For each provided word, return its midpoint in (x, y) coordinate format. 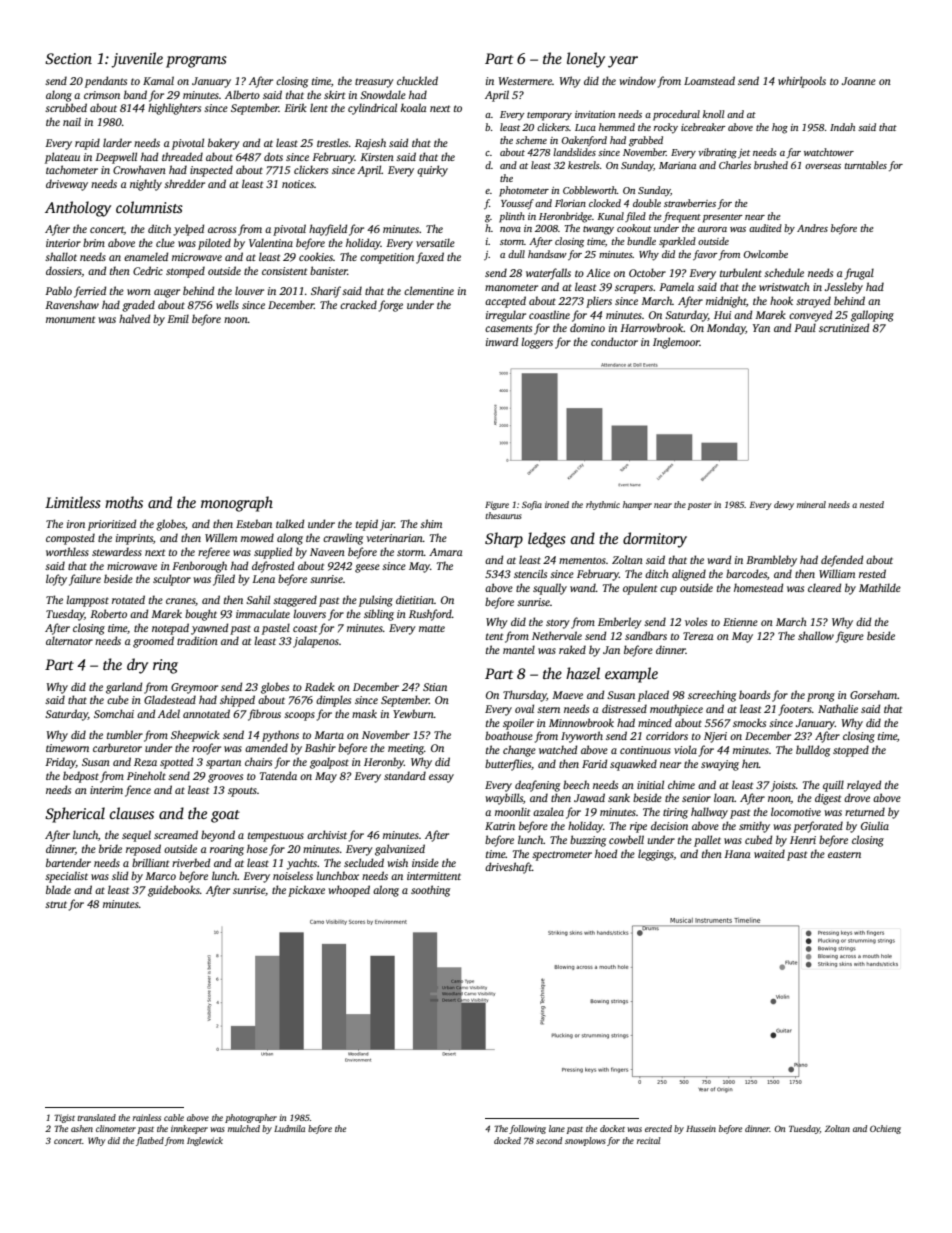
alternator (69, 640)
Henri (803, 840)
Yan (761, 328)
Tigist (64, 1118)
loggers (537, 343)
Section (68, 59)
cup (668, 590)
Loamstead (709, 80)
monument (70, 319)
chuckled (417, 80)
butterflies (508, 765)
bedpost (81, 777)
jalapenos (316, 642)
